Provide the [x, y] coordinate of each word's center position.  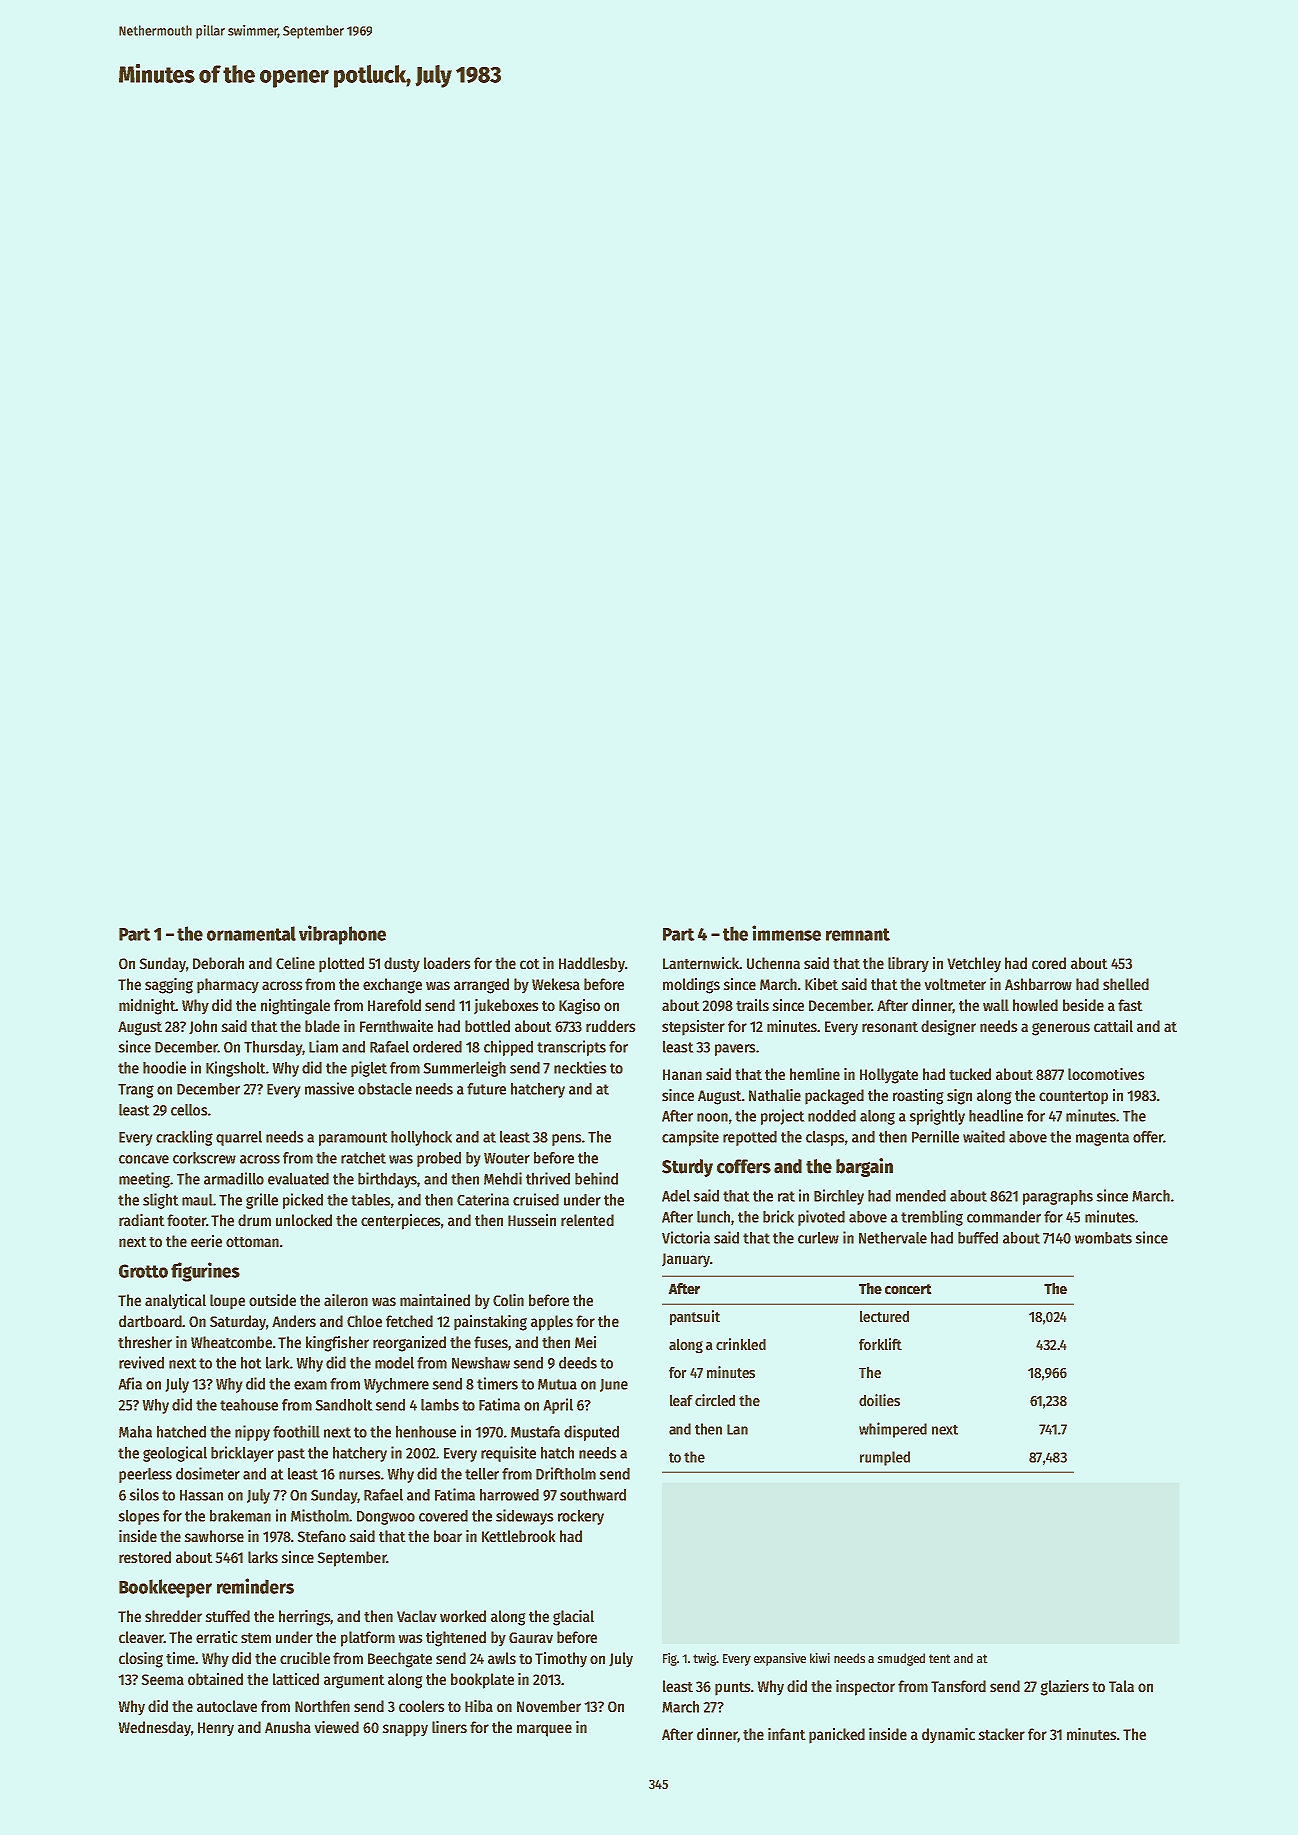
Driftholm [566, 1473]
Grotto [143, 1271]
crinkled [741, 1344]
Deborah [218, 963]
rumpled [885, 1458]
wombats [1103, 1238]
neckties [580, 1067]
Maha [135, 1432]
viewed [337, 1727]
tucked [970, 1074]
